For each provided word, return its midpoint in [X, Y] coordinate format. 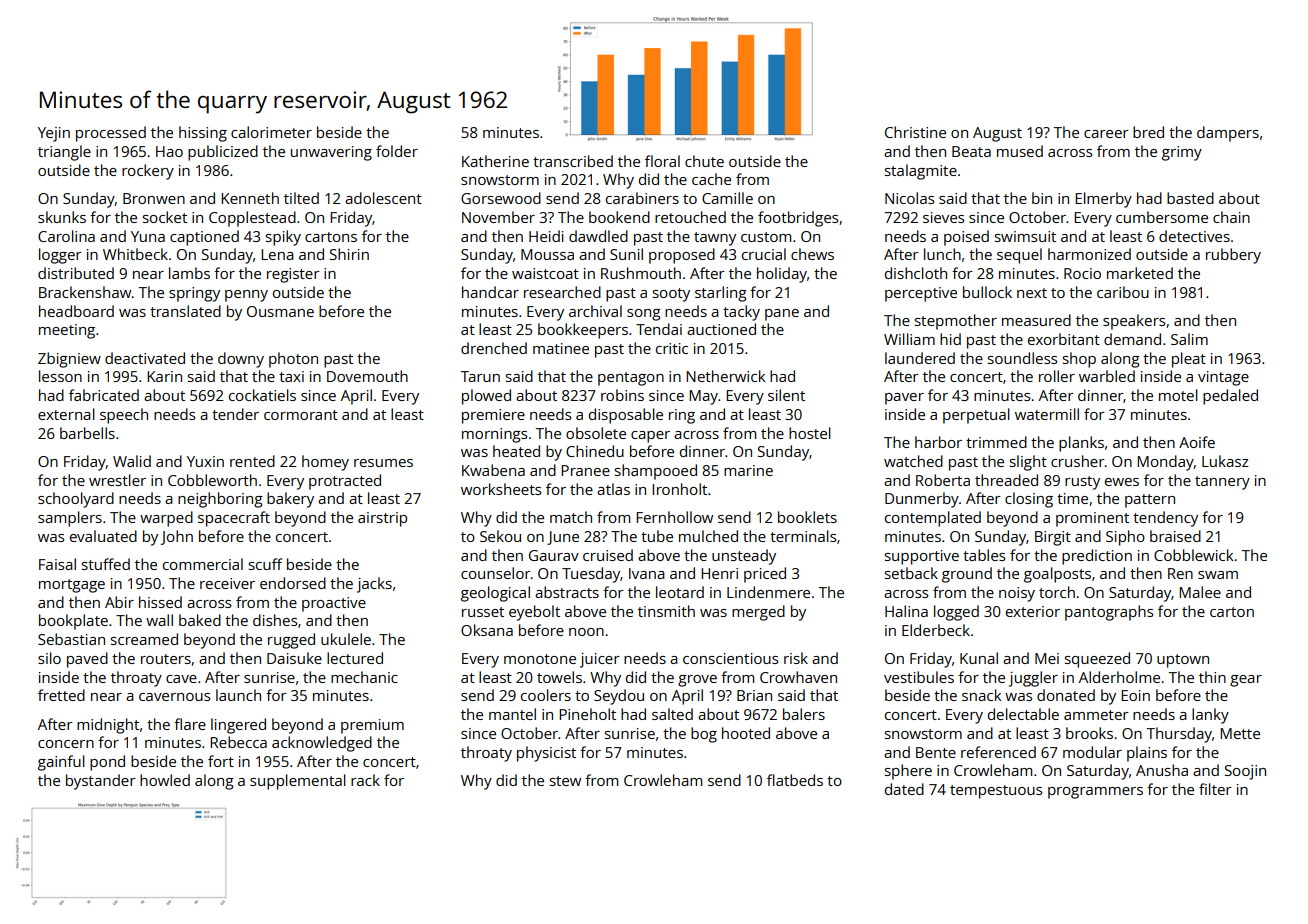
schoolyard [76, 500]
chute [704, 161]
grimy [1182, 153]
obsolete [596, 433]
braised [1175, 536]
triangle [64, 153]
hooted [746, 733]
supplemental [298, 782]
